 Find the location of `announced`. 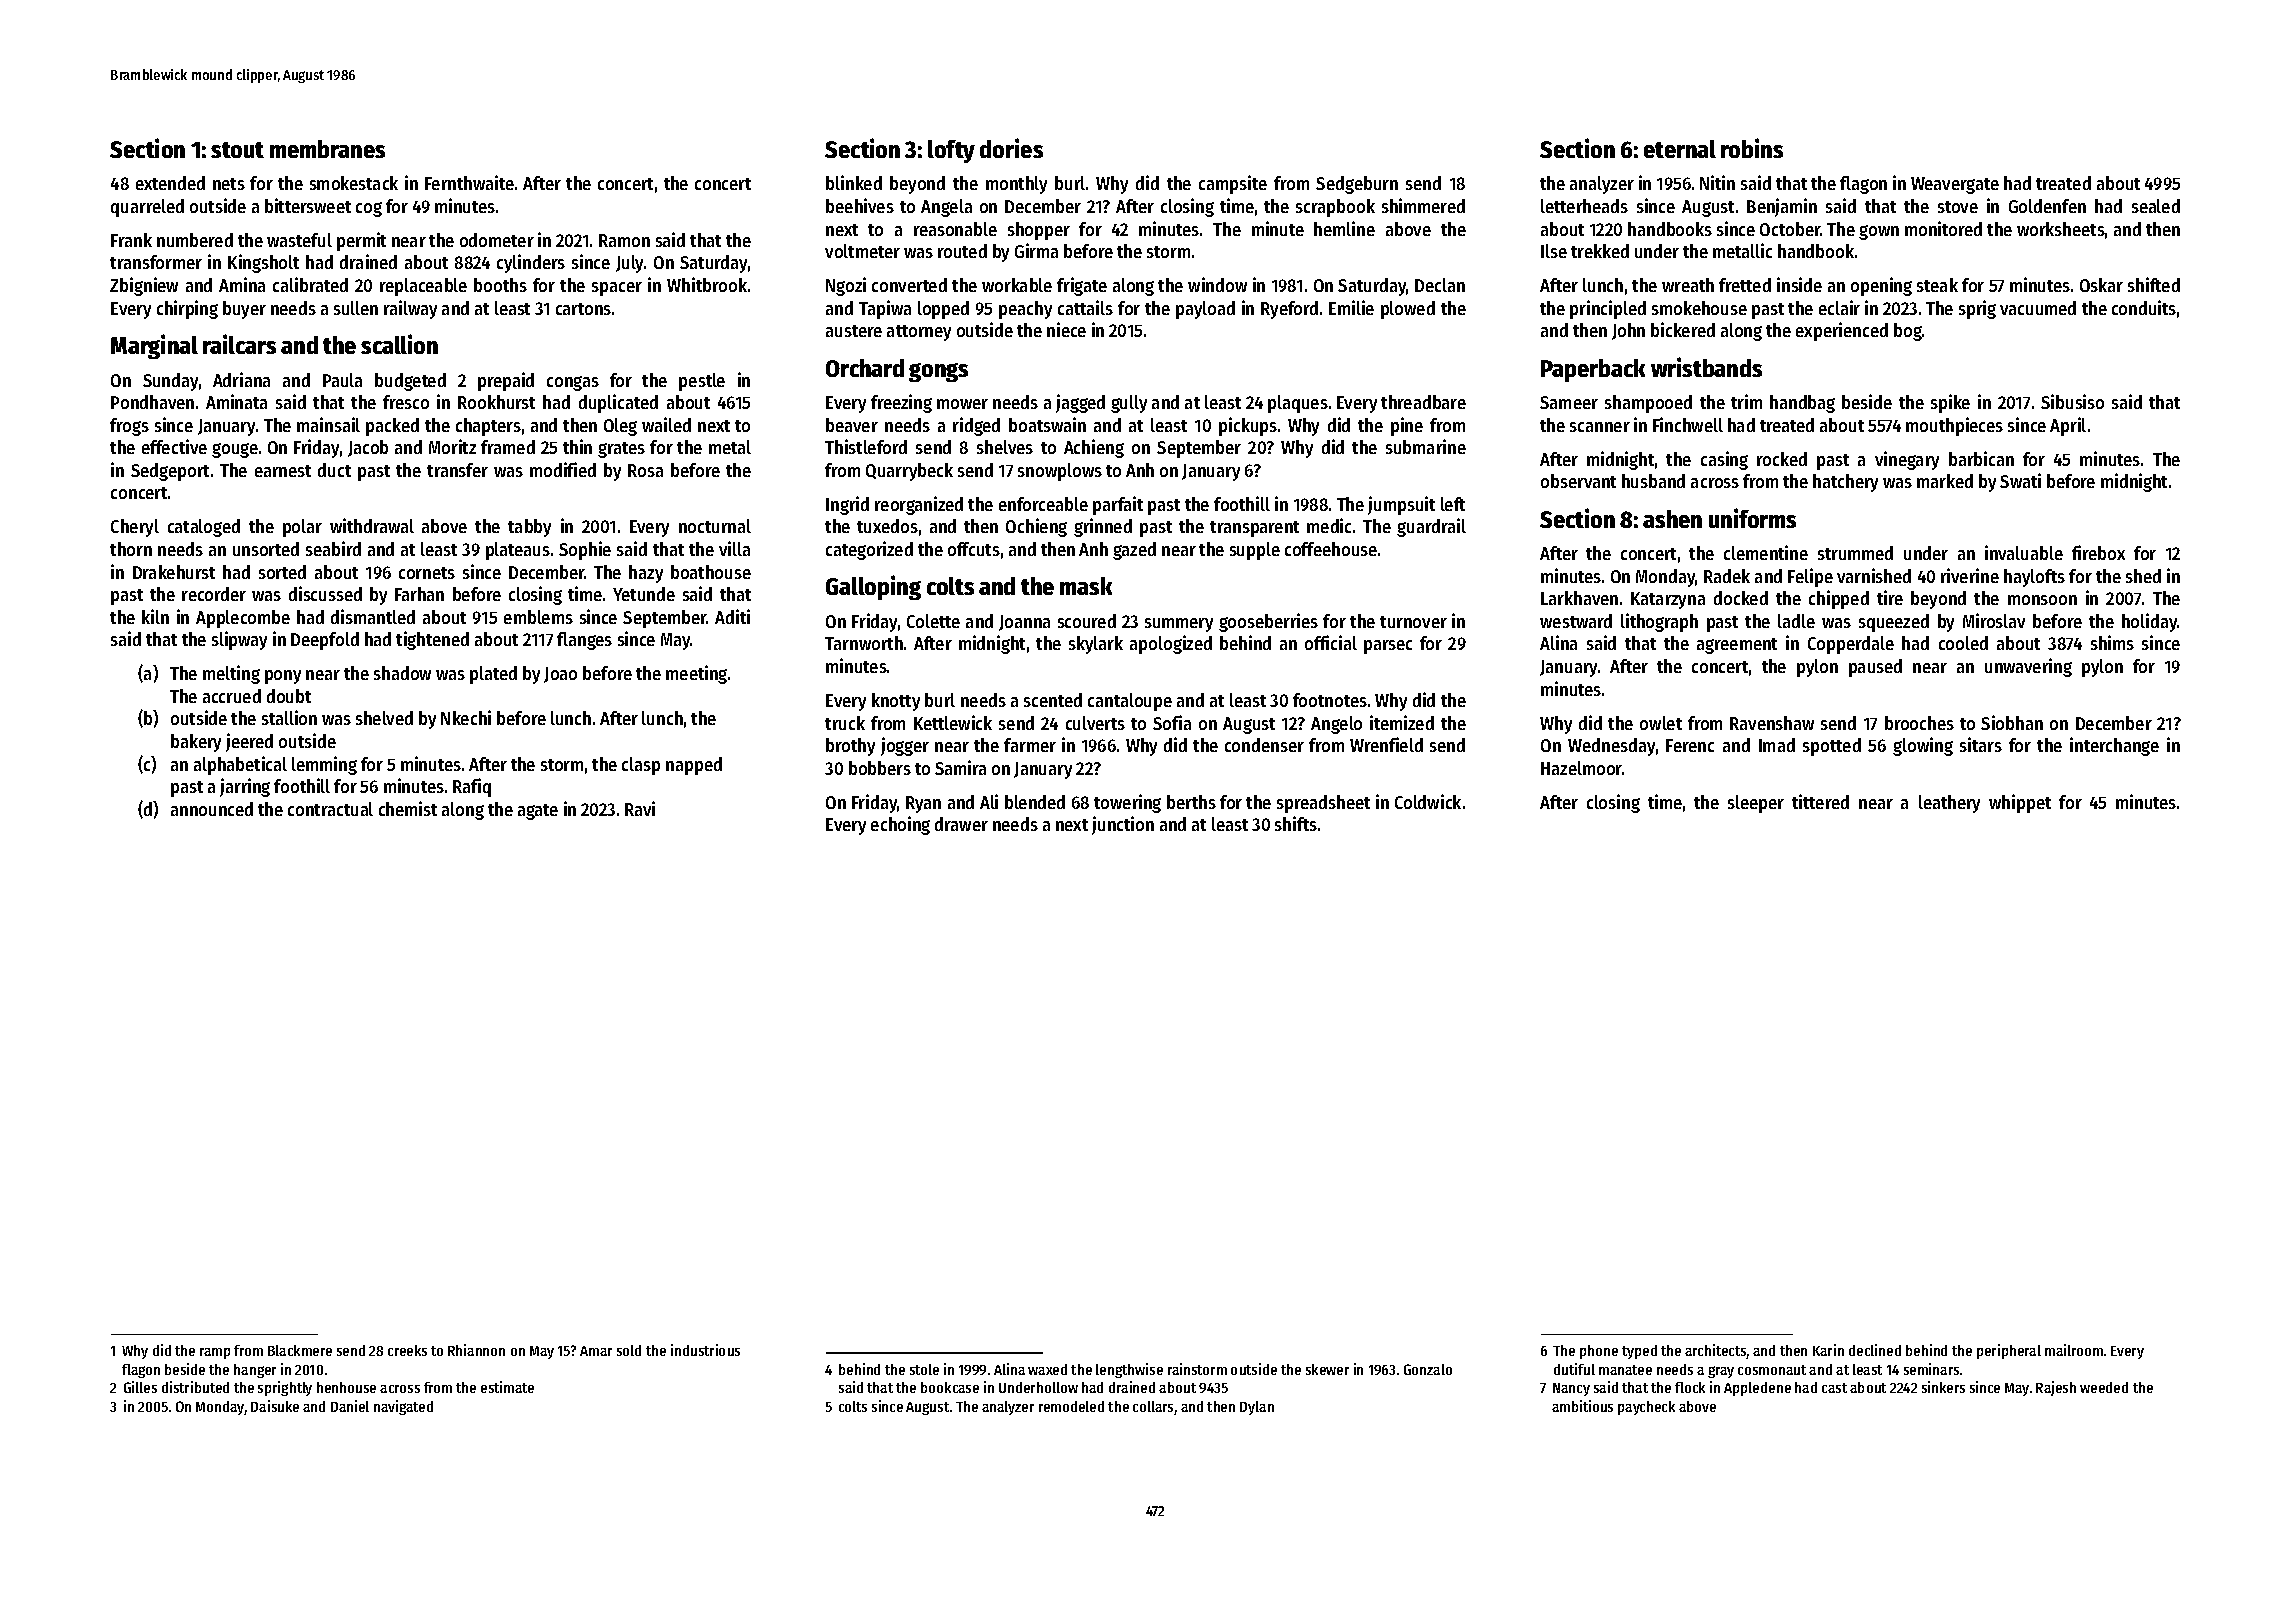

announced is located at coordinates (212, 809).
